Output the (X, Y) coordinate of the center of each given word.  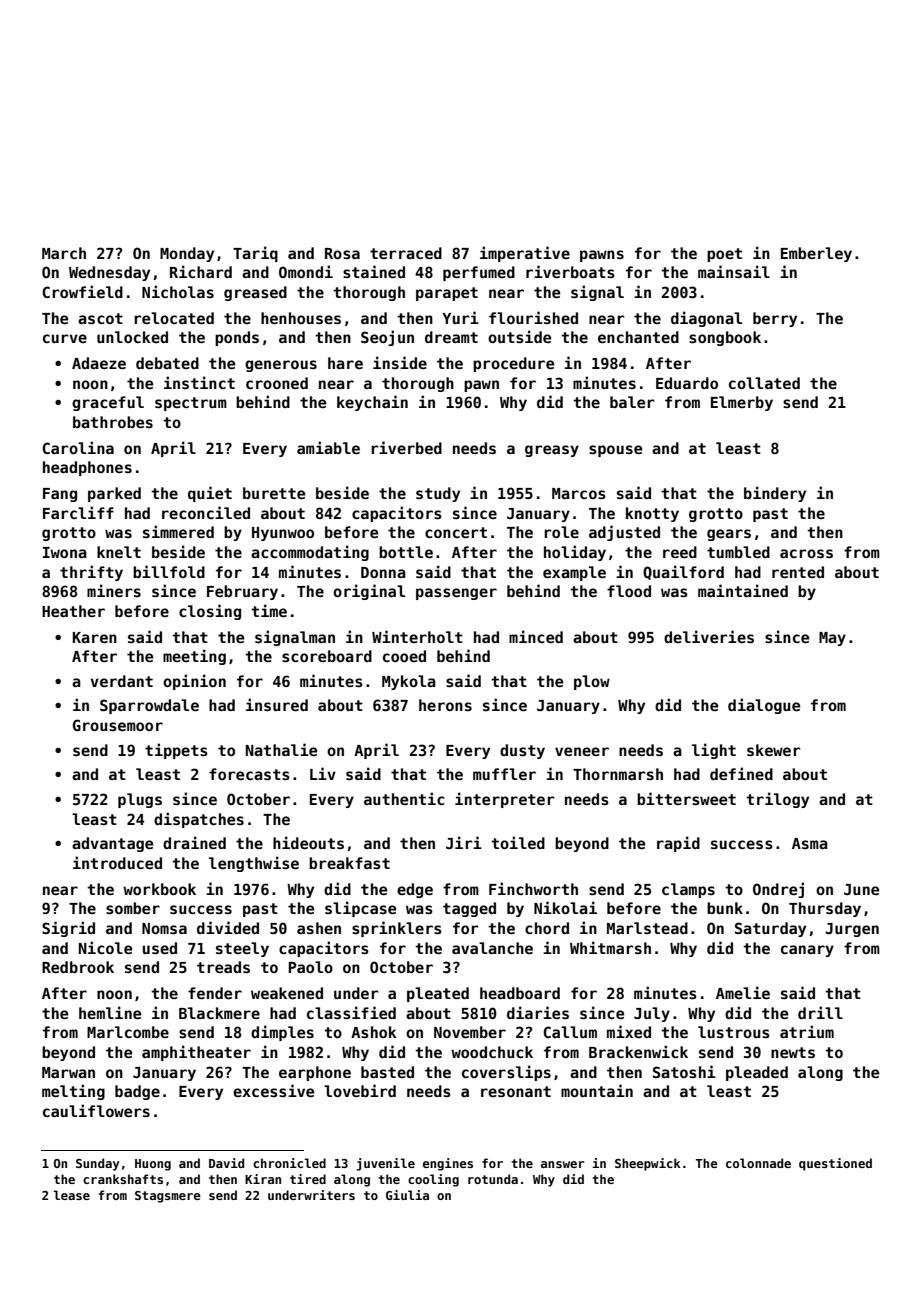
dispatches (199, 820)
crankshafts (123, 1179)
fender (215, 993)
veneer (582, 751)
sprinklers (397, 929)
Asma (810, 843)
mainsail (734, 271)
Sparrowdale (149, 706)
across (806, 553)
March (64, 253)
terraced (406, 253)
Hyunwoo (283, 534)
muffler (504, 774)
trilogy (777, 800)
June (861, 889)
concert (456, 532)
